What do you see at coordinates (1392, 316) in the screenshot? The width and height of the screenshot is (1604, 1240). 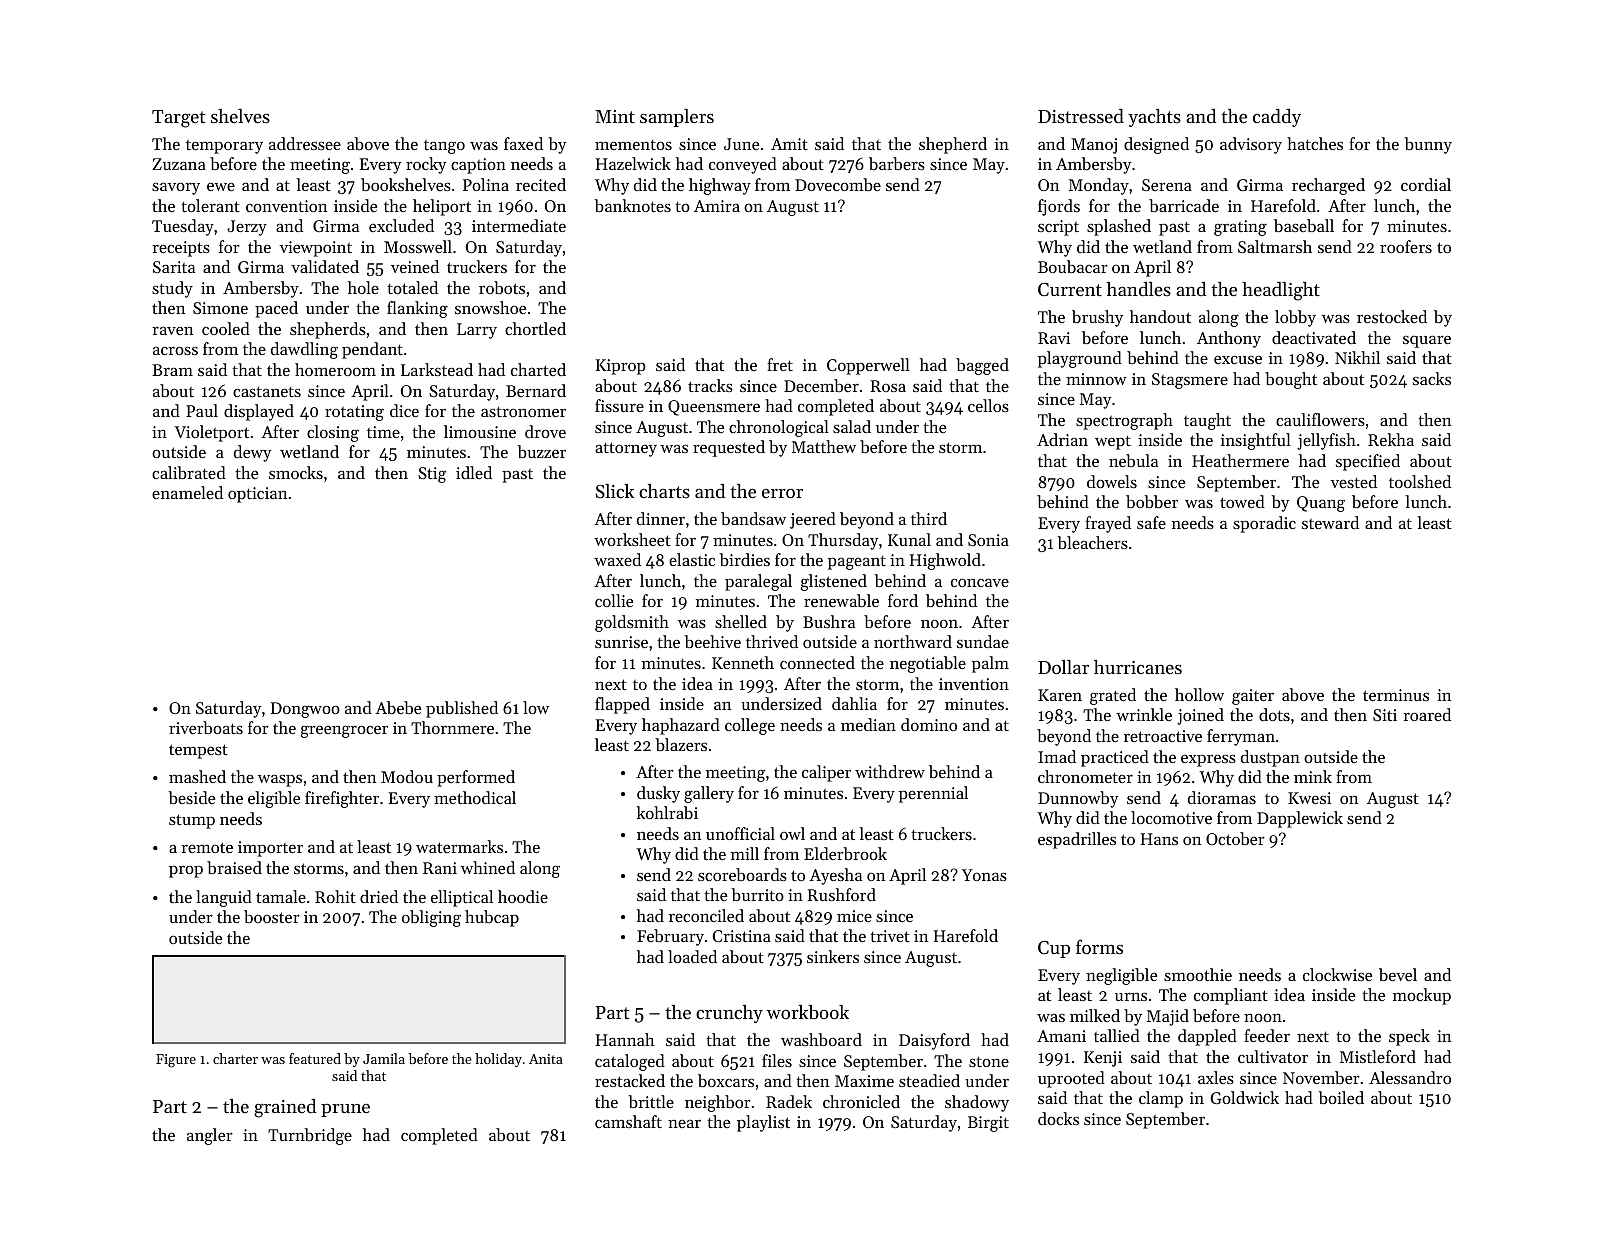 I see `restocked` at bounding box center [1392, 316].
